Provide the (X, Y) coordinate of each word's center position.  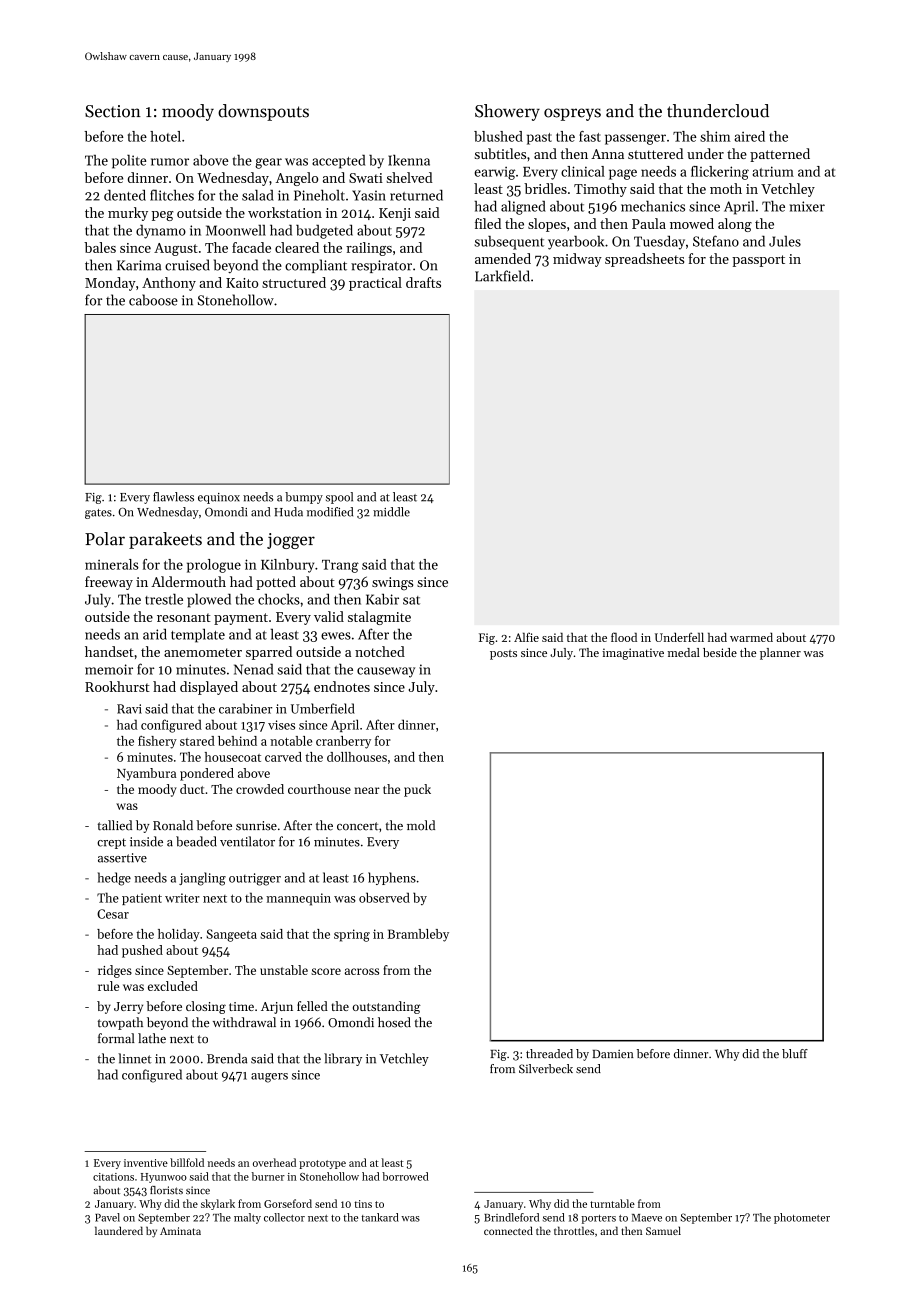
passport (758, 261)
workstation (285, 212)
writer (182, 898)
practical (375, 284)
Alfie (526, 637)
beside (720, 652)
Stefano (716, 241)
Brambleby (418, 935)
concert (358, 826)
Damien (613, 1054)
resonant (184, 617)
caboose (153, 300)
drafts (423, 282)
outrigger (255, 879)
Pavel (107, 1217)
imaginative (633, 654)
